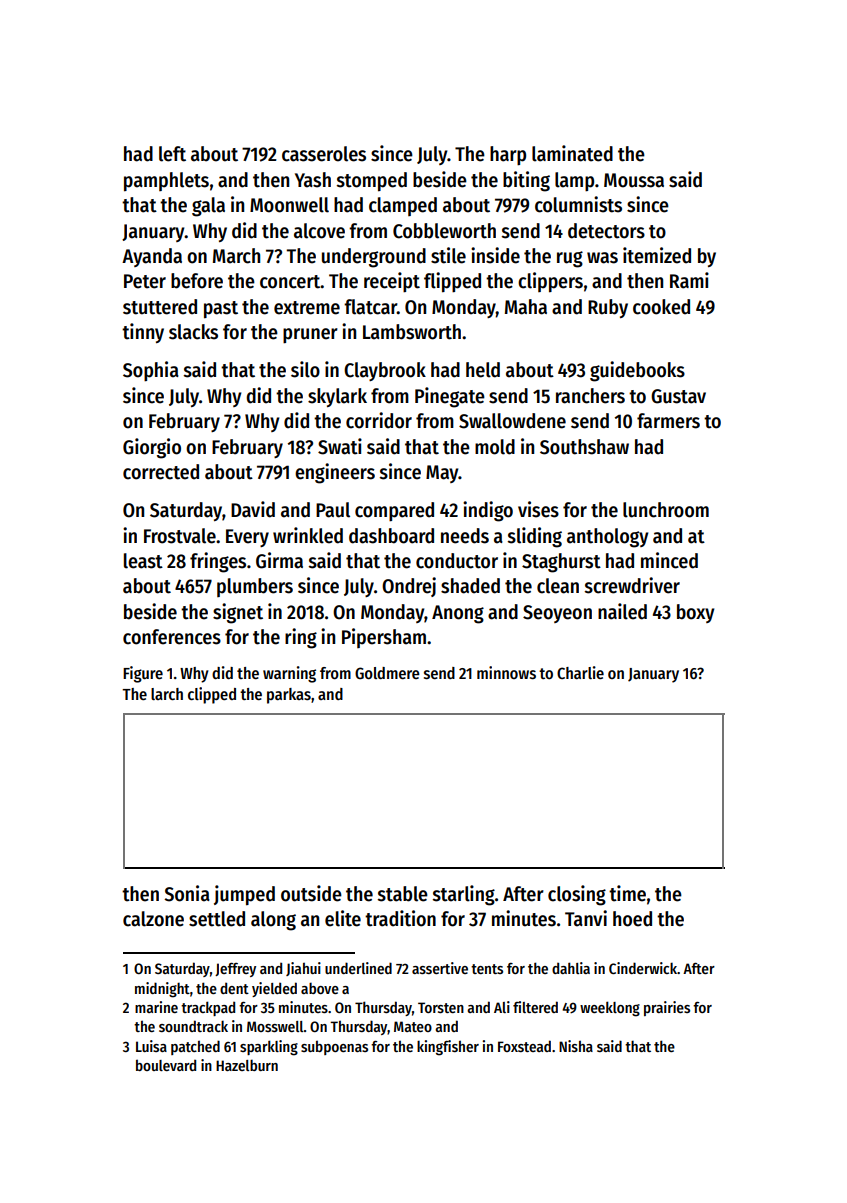 The height and width of the screenshot is (1203, 847). Describe the element at coordinates (634, 180) in the screenshot. I see `Moussa` at that location.
